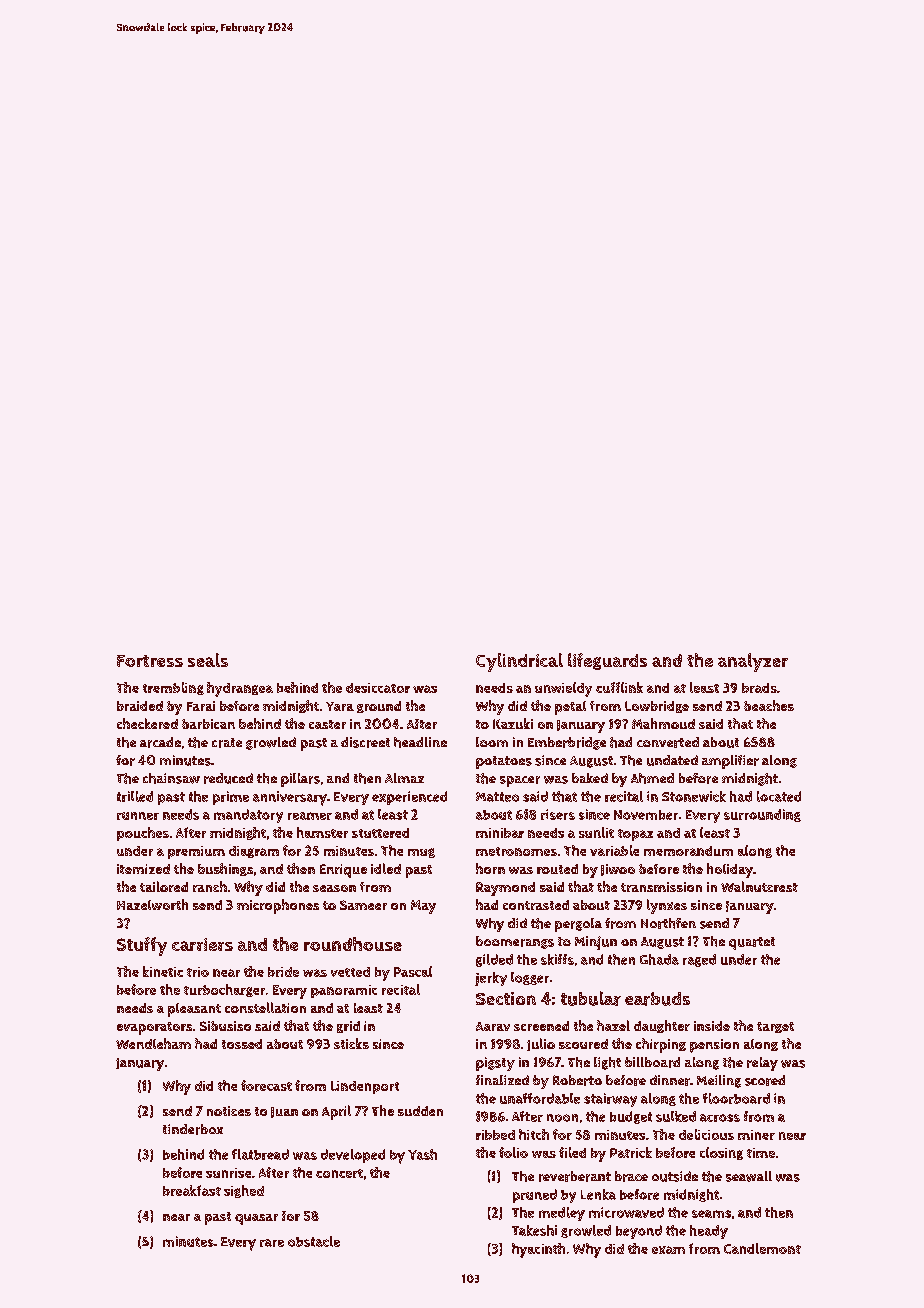 This screenshot has width=924, height=1308. I want to click on rare, so click(272, 1243).
